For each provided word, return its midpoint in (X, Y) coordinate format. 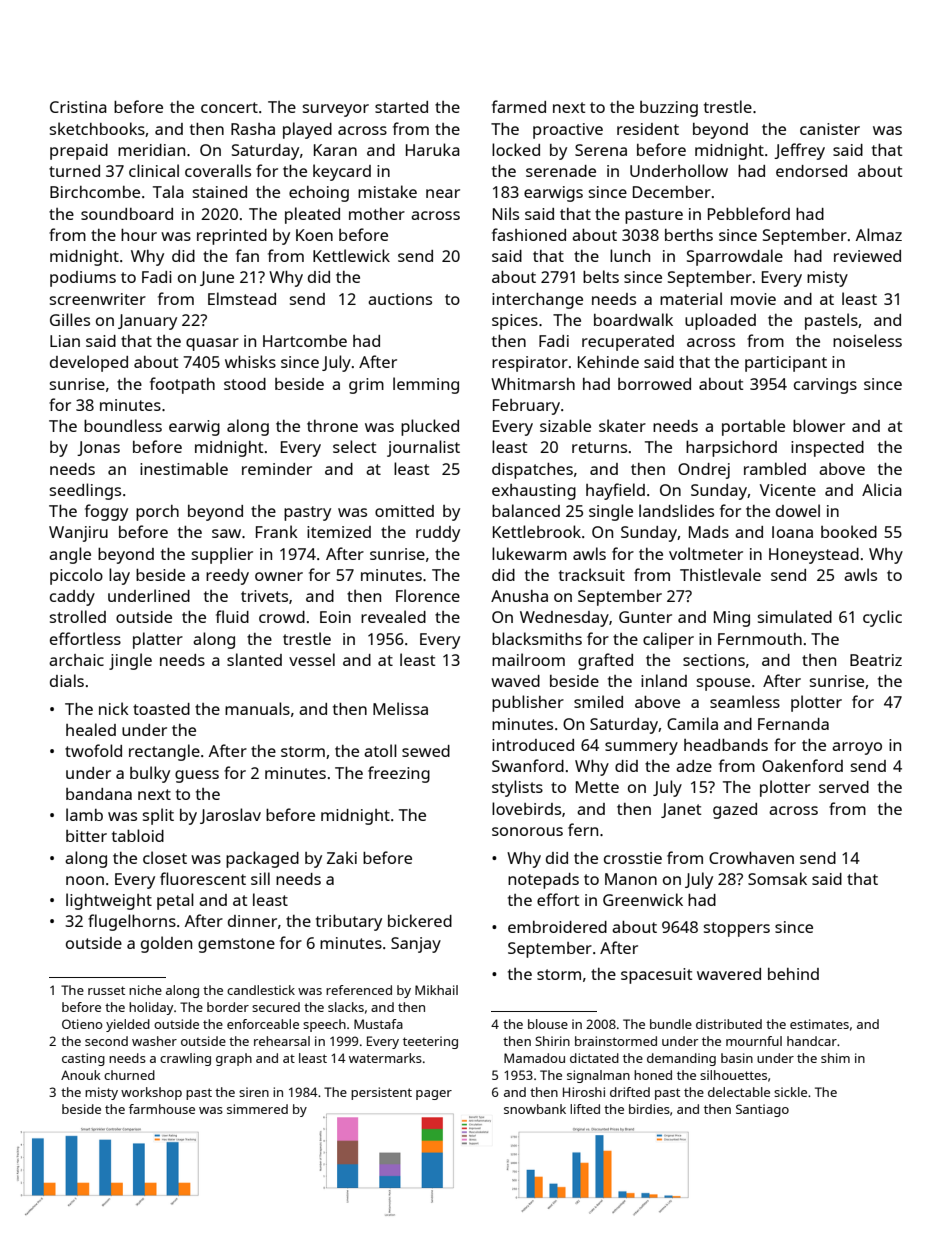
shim (835, 1058)
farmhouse (162, 1109)
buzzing (669, 109)
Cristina (78, 107)
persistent (381, 1093)
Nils (506, 213)
